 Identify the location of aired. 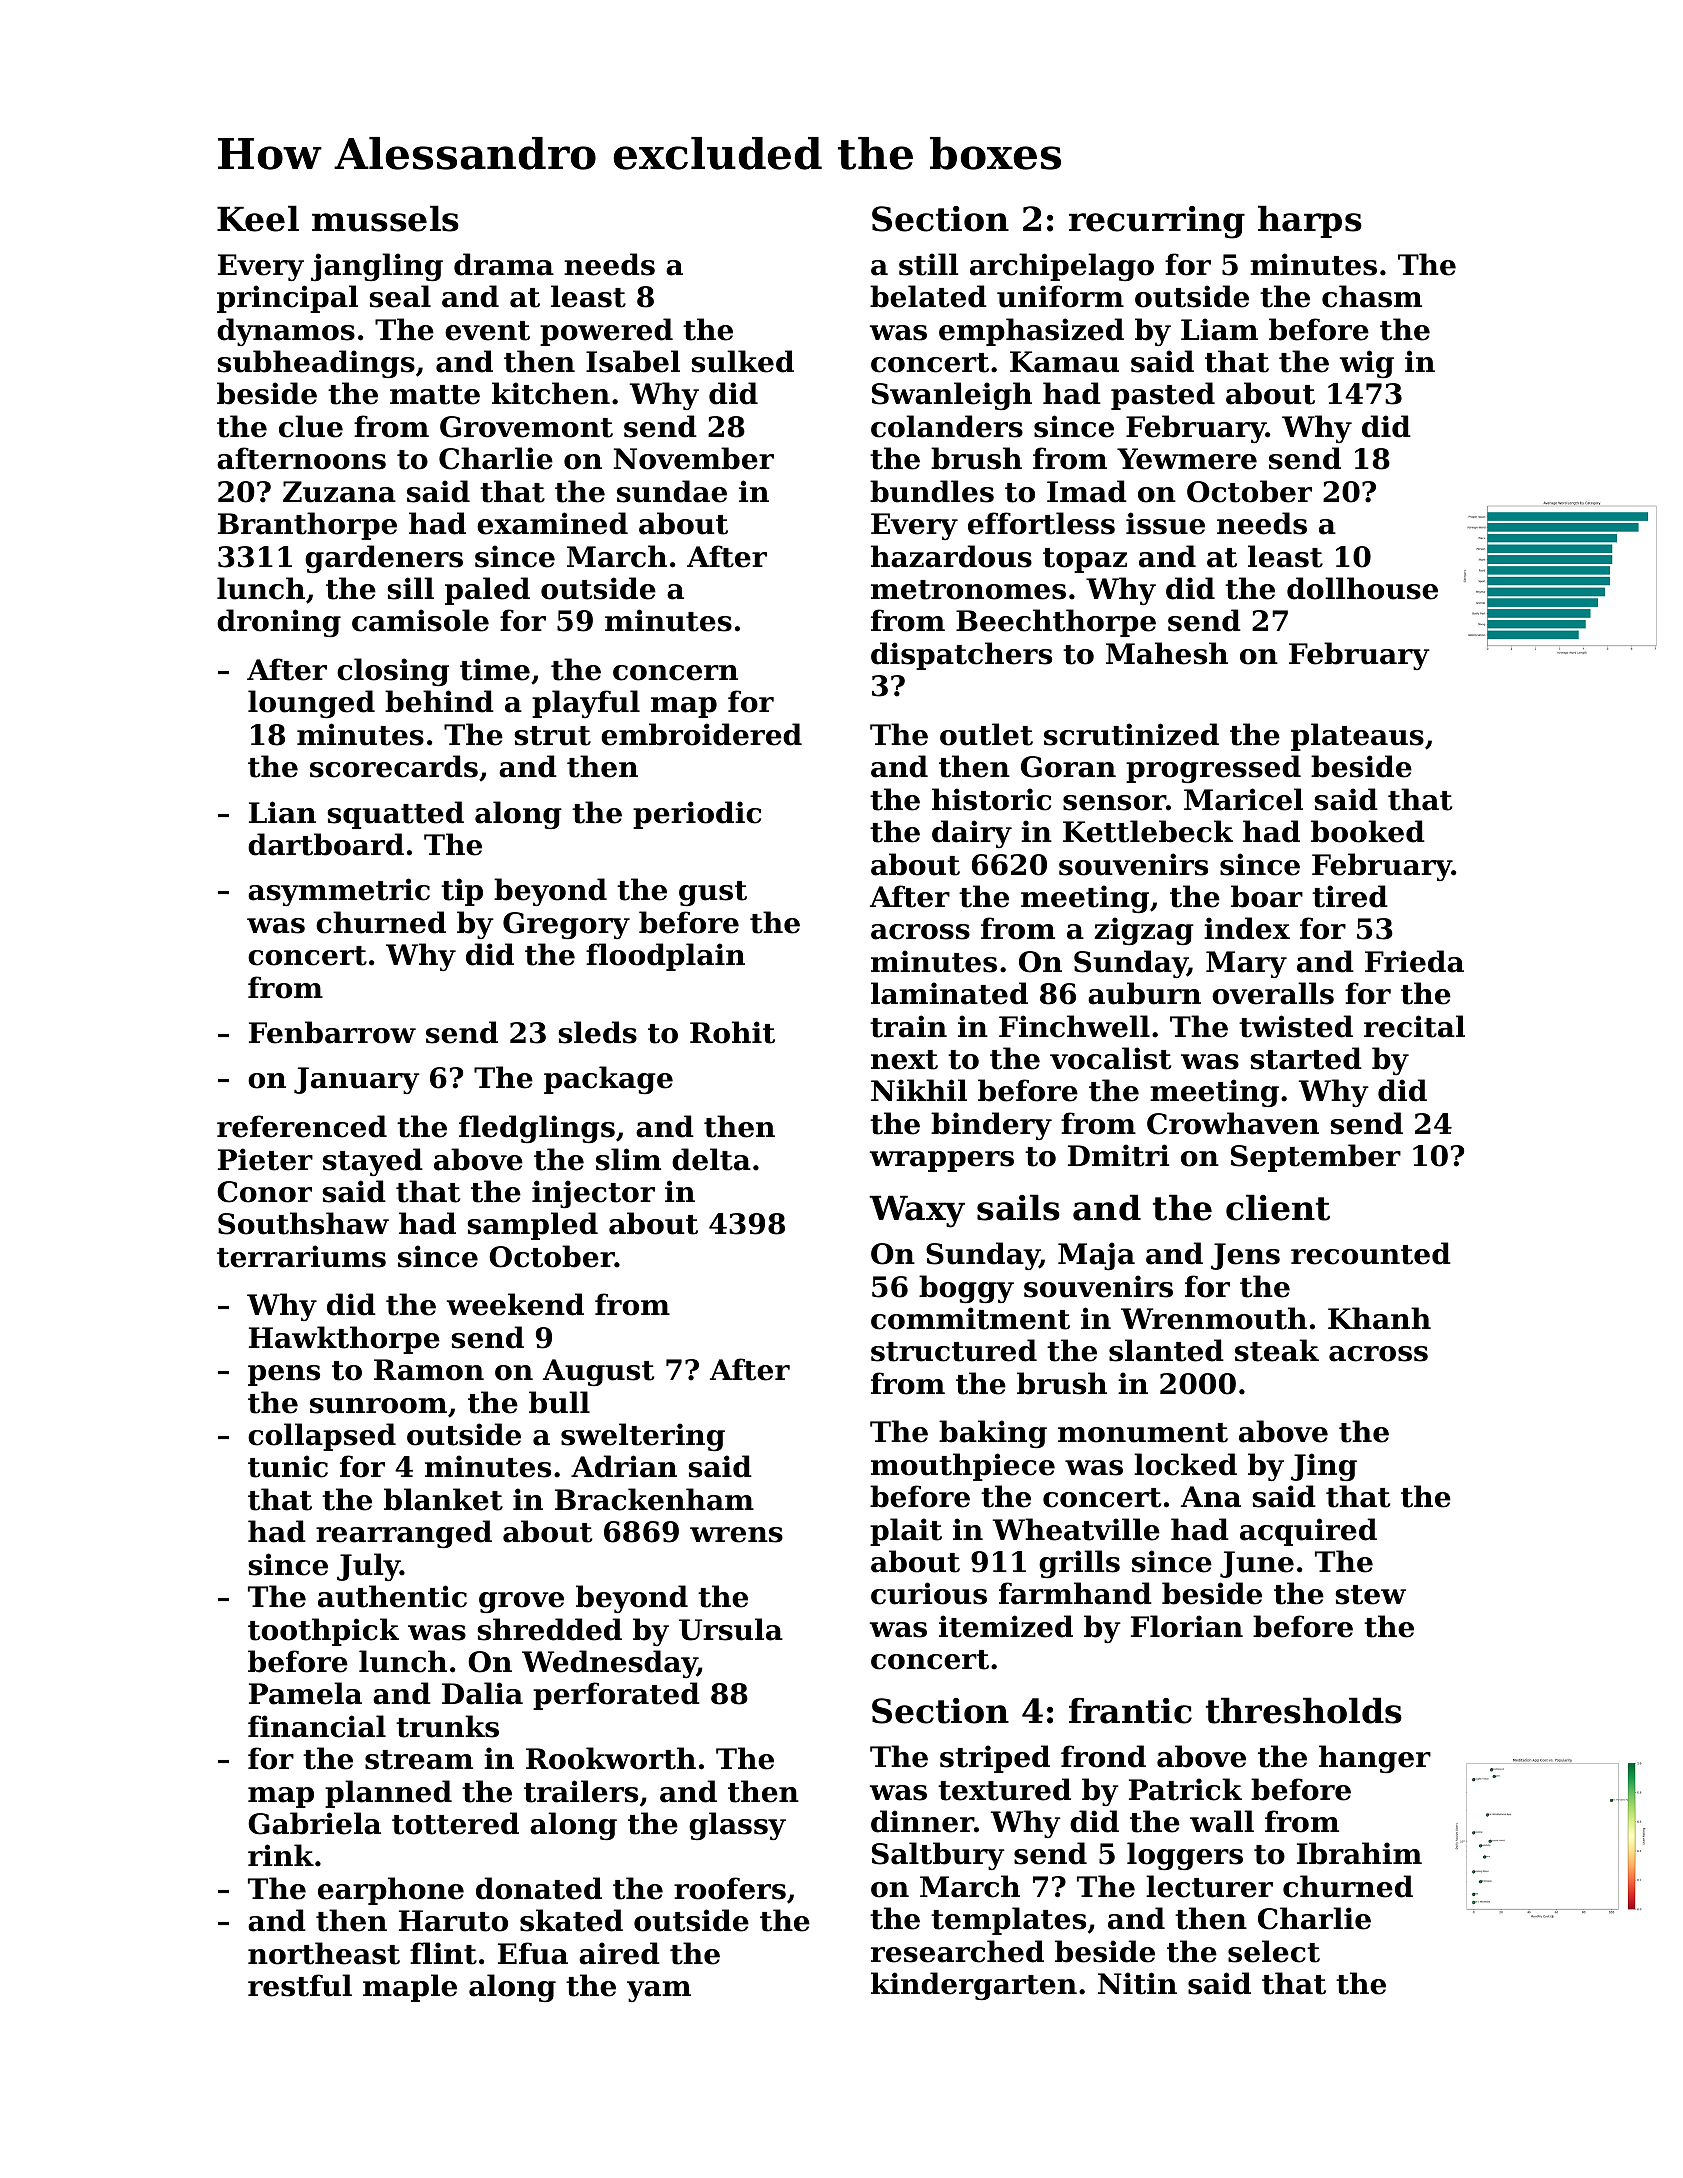
(619, 1953).
